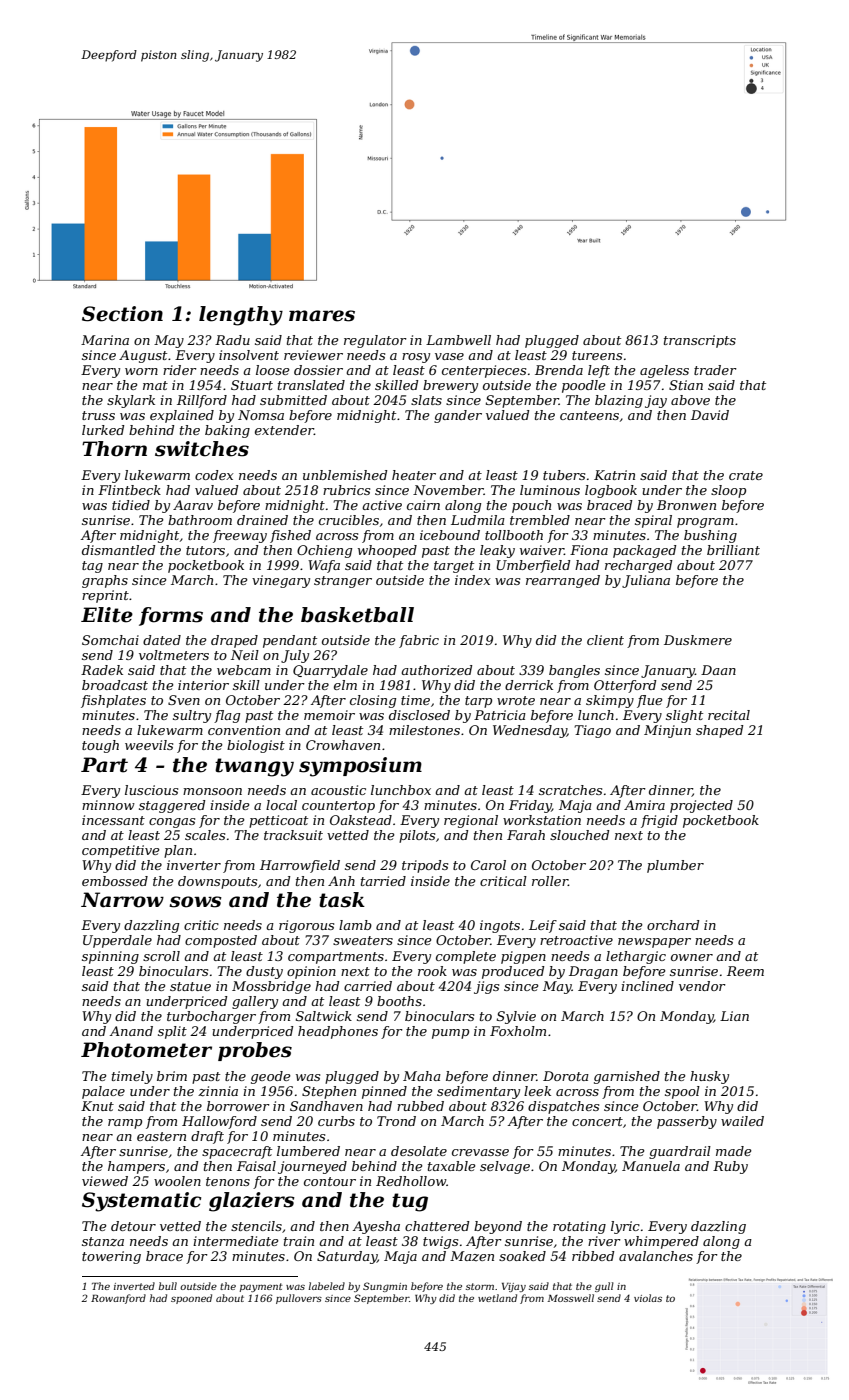 Image resolution: width=849 pixels, height=1400 pixels. I want to click on vase, so click(449, 356).
